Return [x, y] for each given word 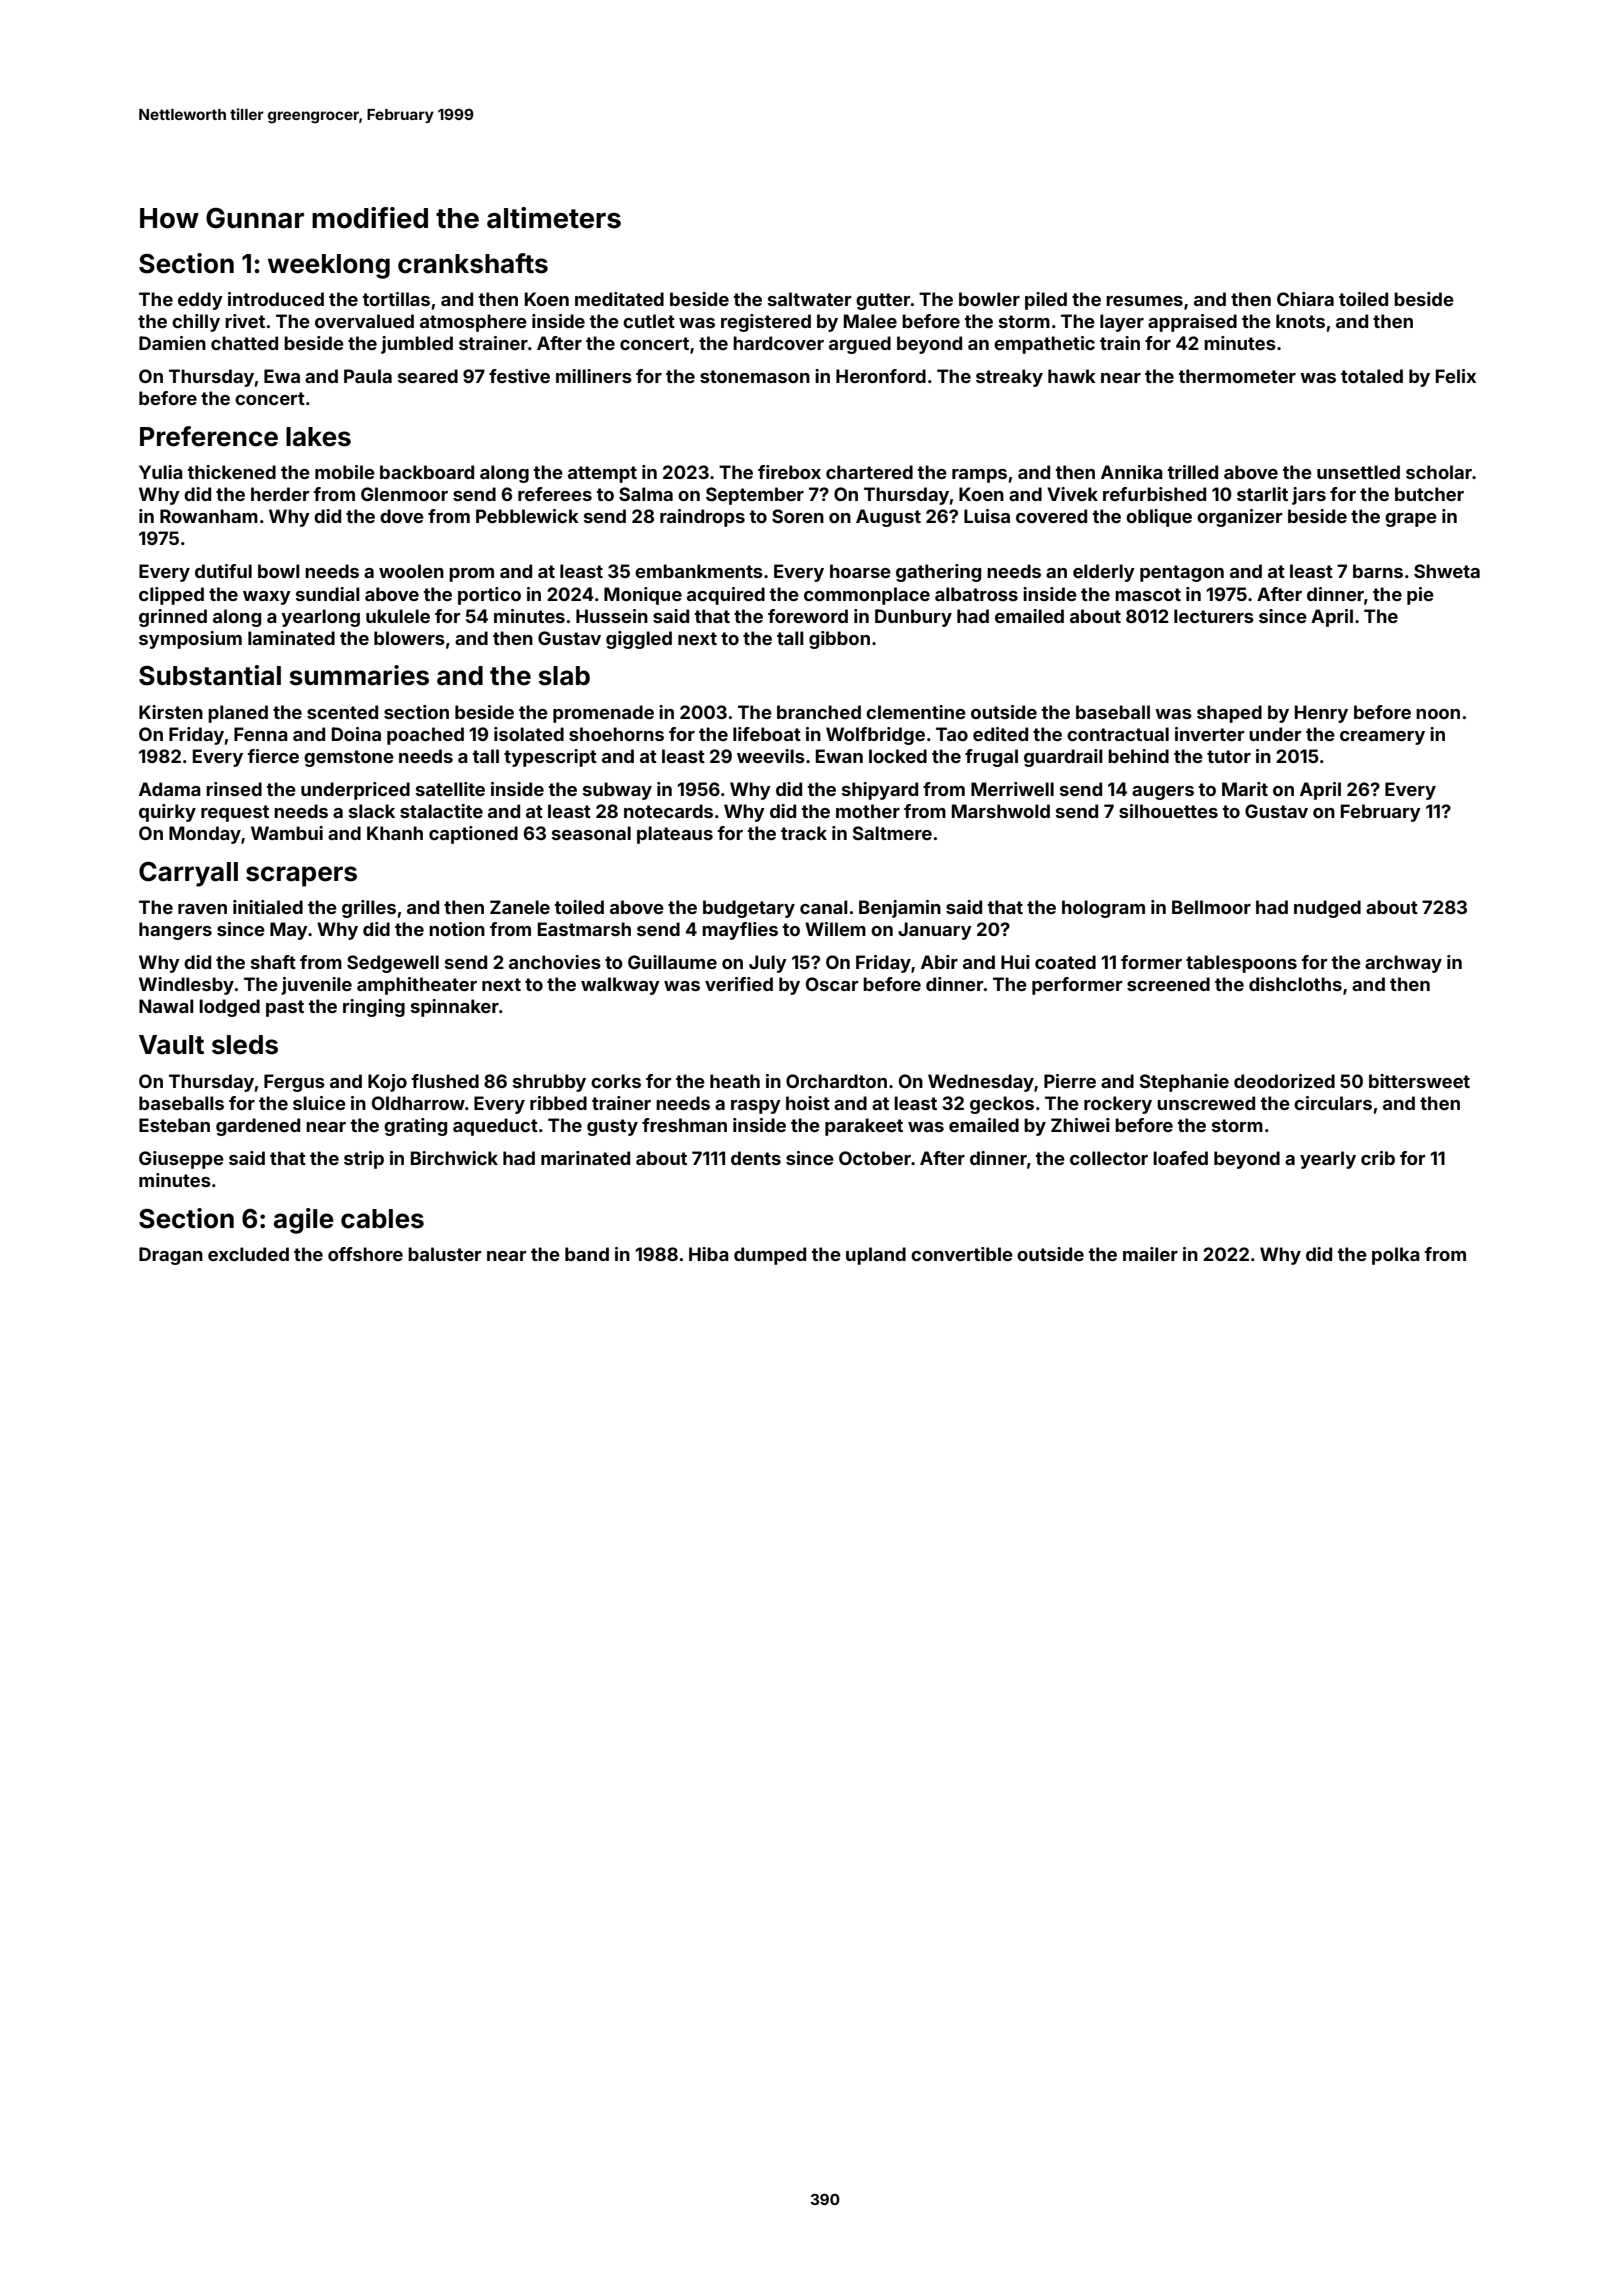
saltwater [810, 299]
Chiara [1305, 299]
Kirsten [171, 712]
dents [756, 1158]
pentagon [1182, 573]
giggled [639, 640]
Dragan [171, 1256]
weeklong [329, 266]
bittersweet [1419, 1081]
